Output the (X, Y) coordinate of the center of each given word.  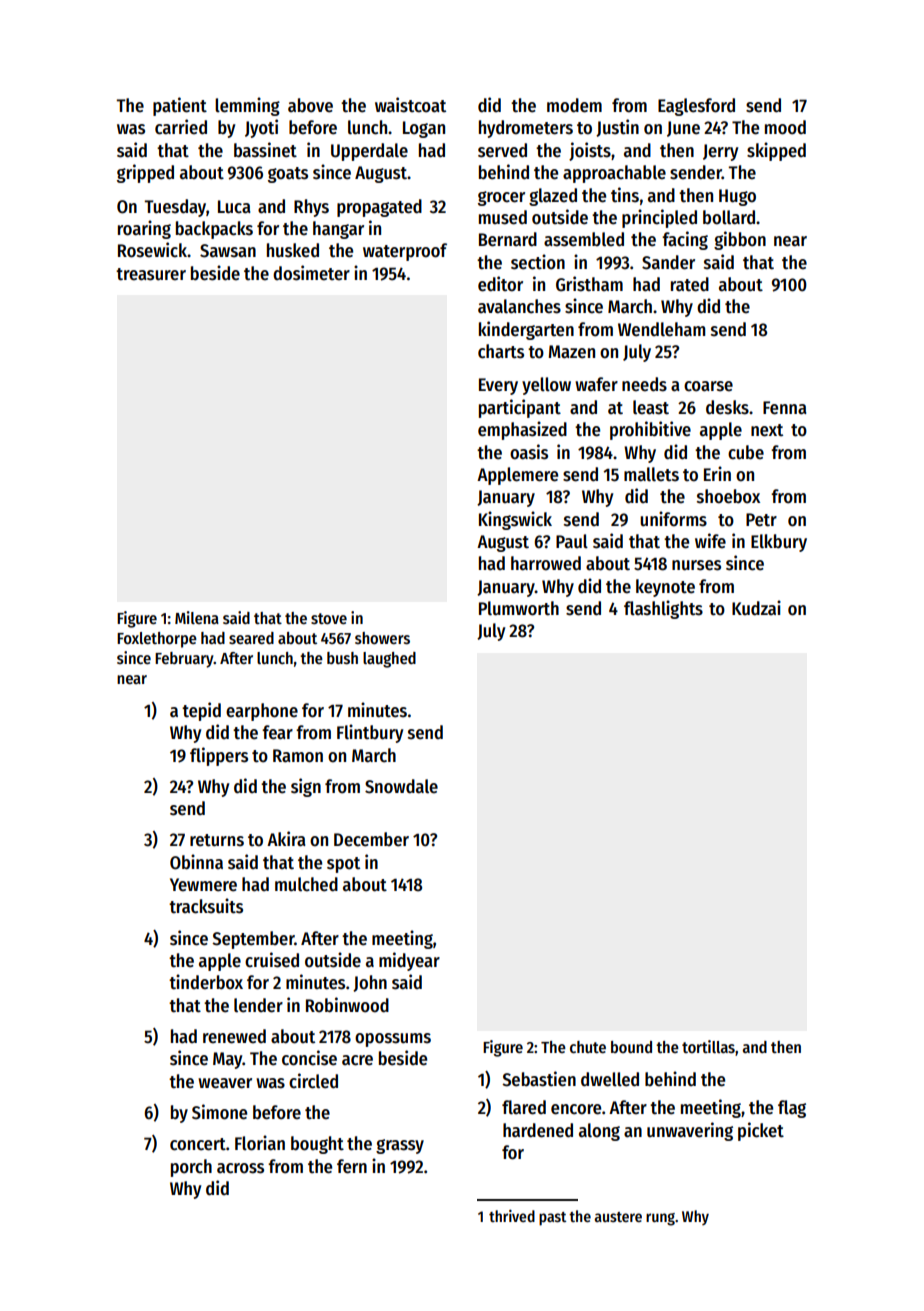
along (599, 1132)
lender (258, 1005)
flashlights (663, 609)
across (240, 1168)
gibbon (740, 240)
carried (181, 127)
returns (217, 840)
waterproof (405, 252)
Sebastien (539, 1079)
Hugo (737, 197)
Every (498, 386)
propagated (379, 208)
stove (329, 619)
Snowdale (401, 786)
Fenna (784, 408)
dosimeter (311, 273)
